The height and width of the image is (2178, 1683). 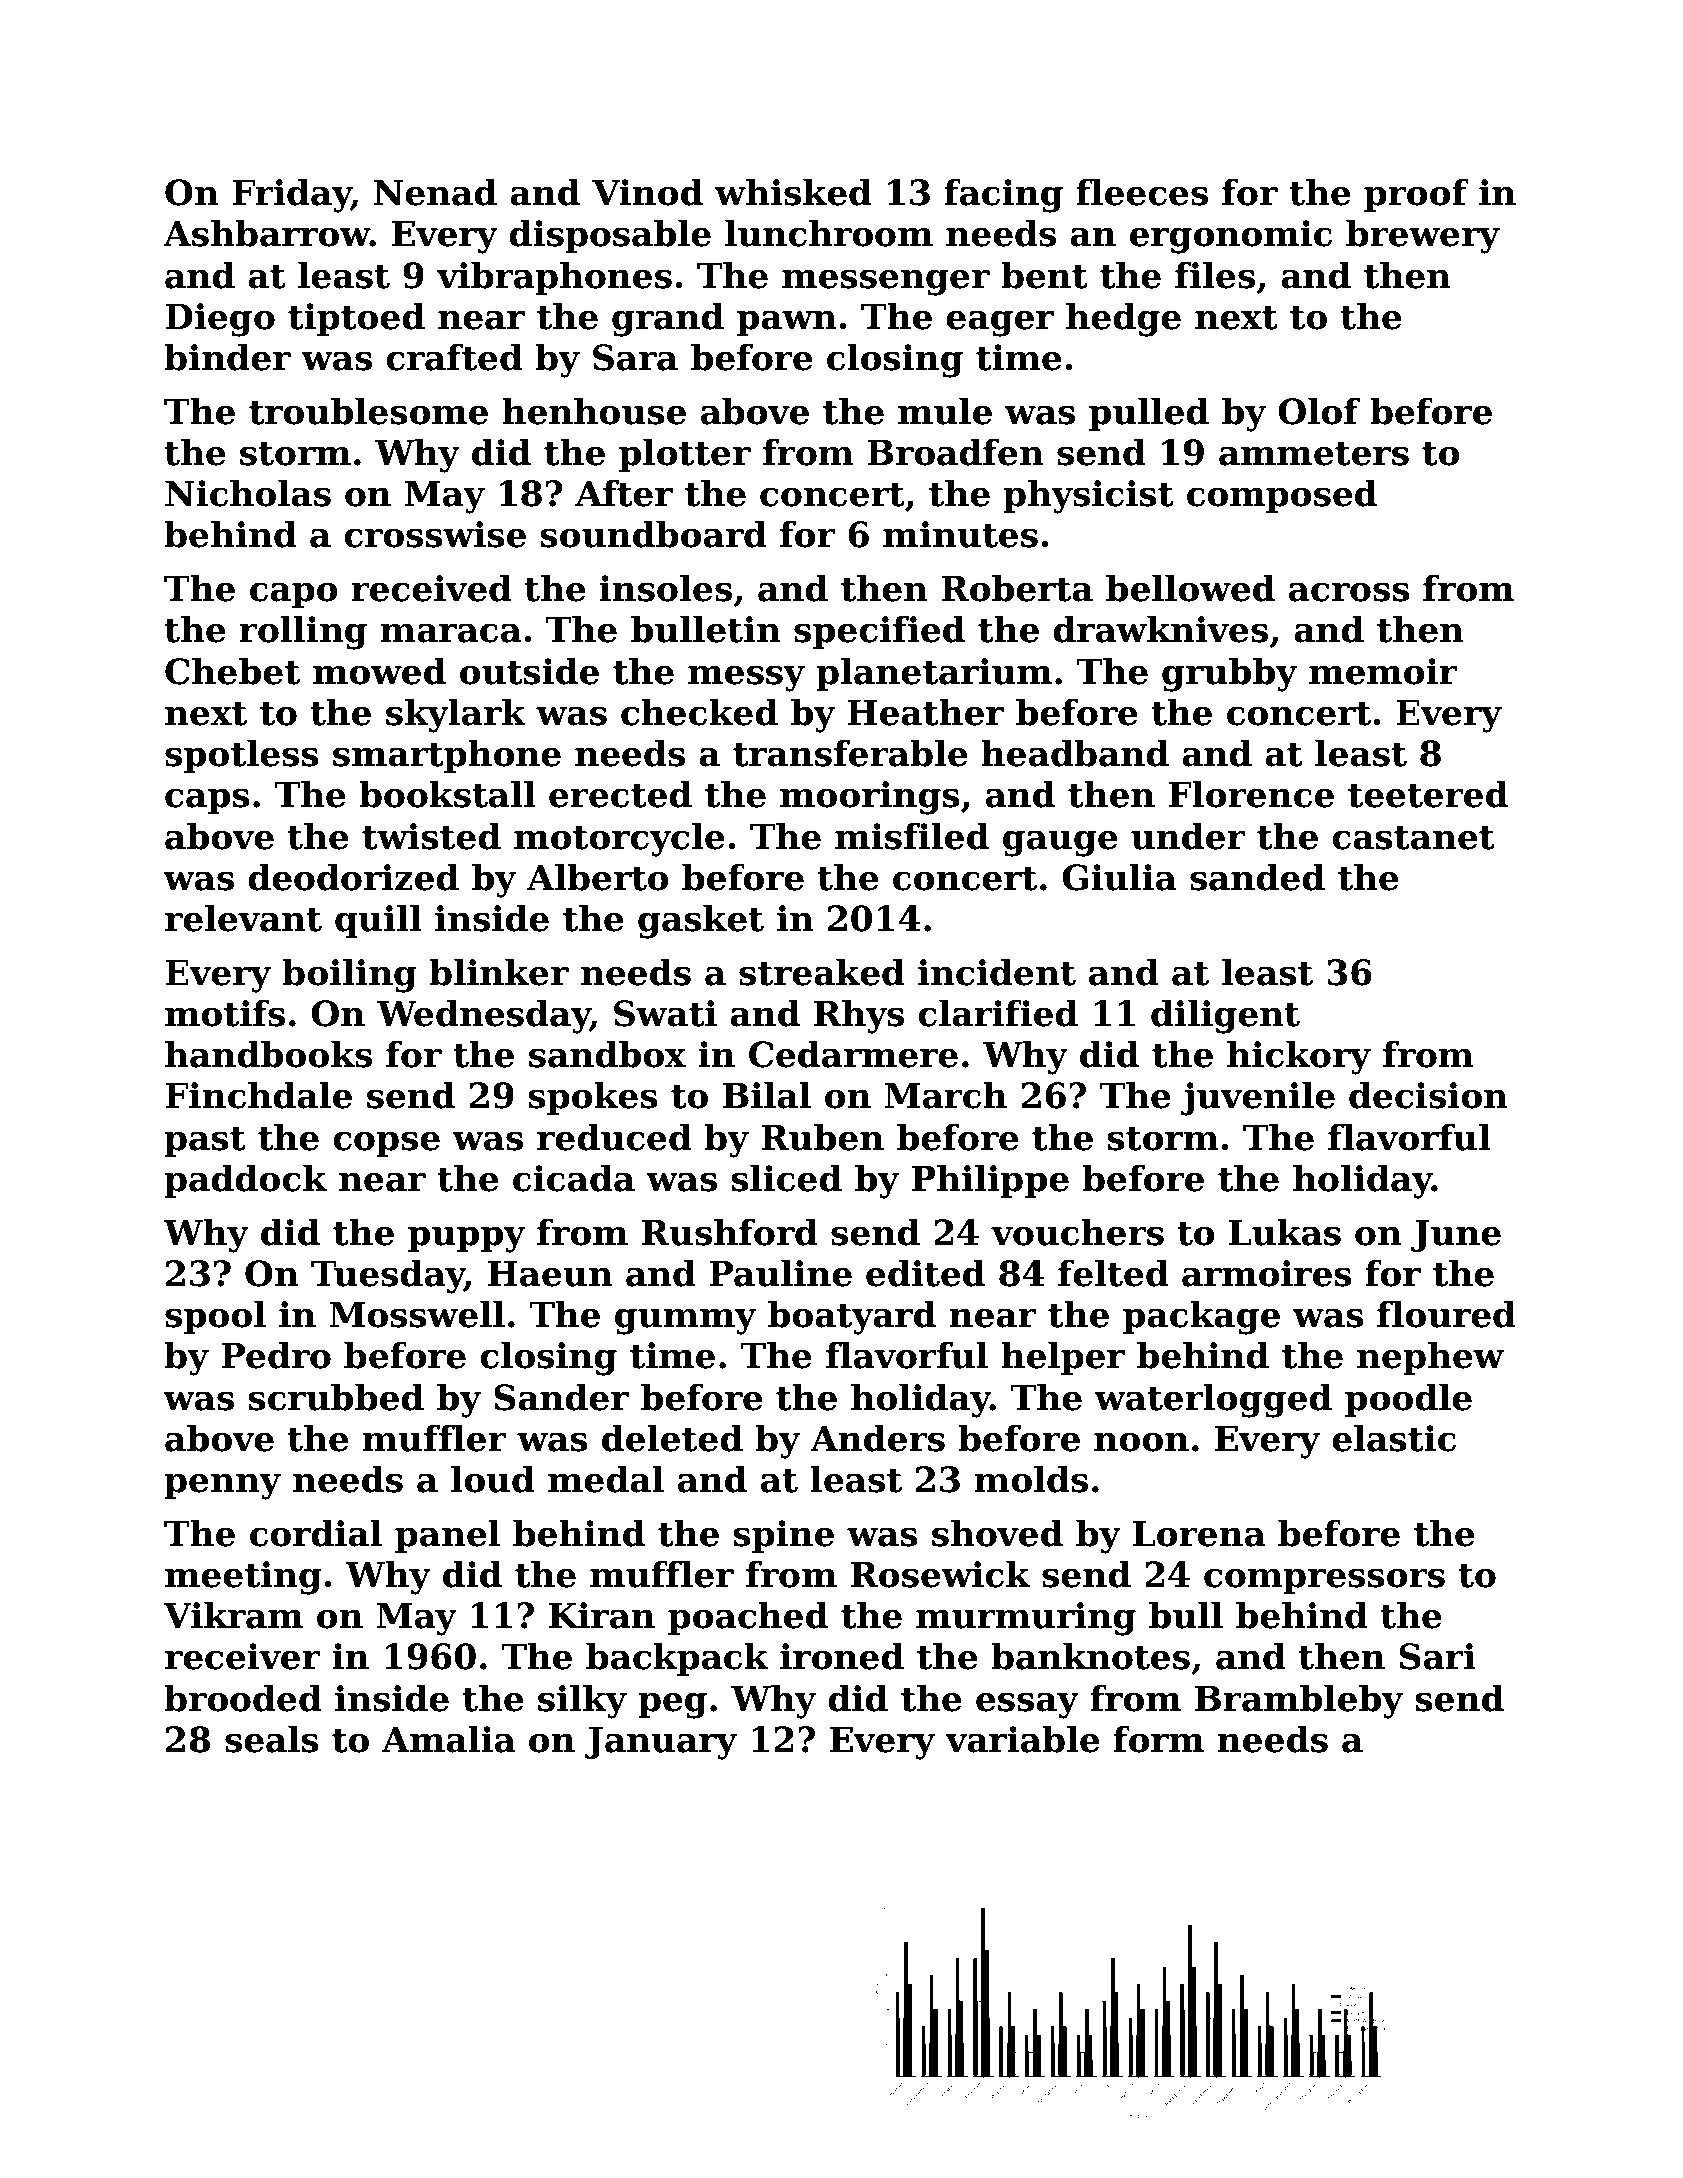 I want to click on twisted, so click(x=431, y=836).
